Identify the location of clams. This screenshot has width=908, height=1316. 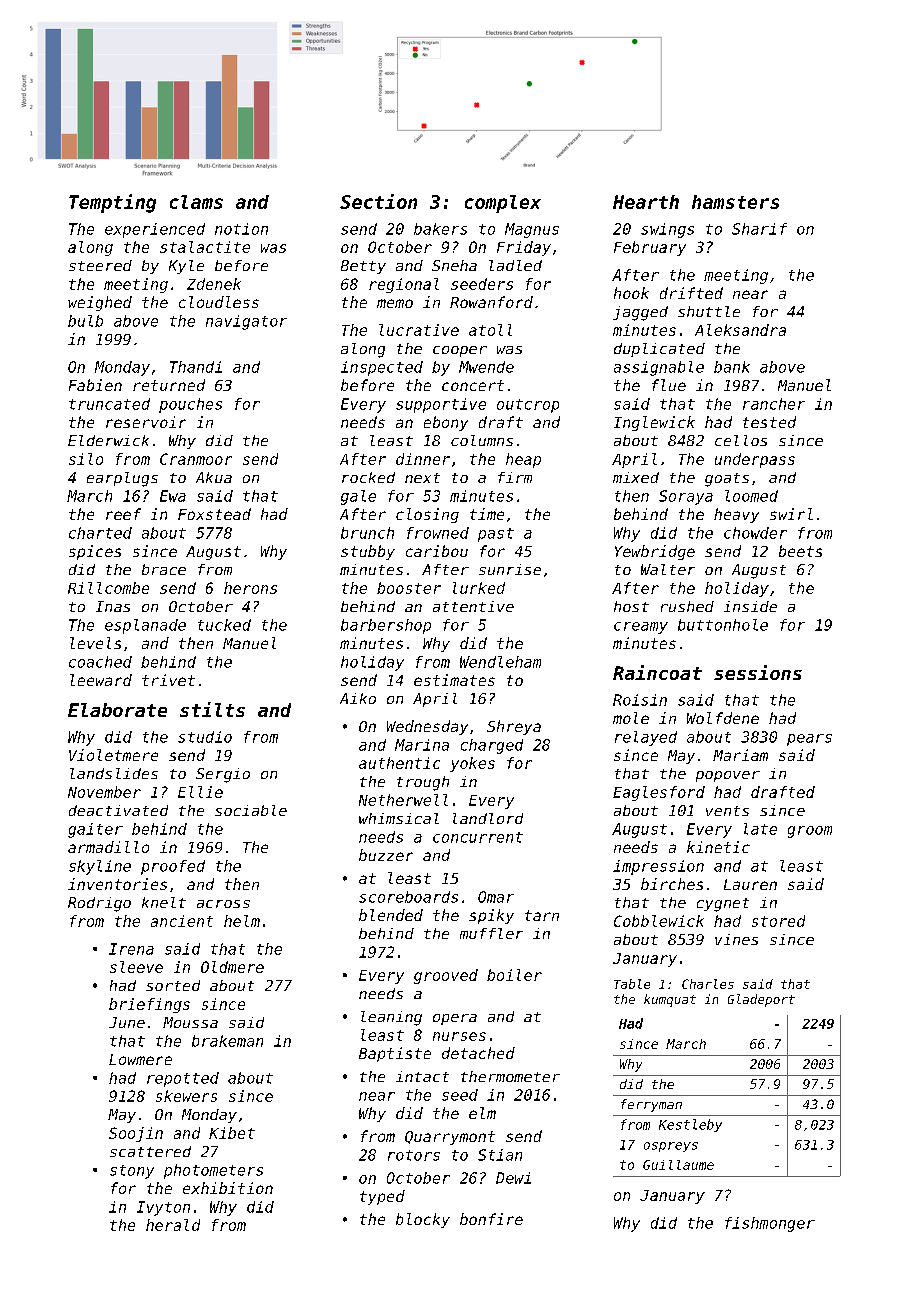
(196, 202).
